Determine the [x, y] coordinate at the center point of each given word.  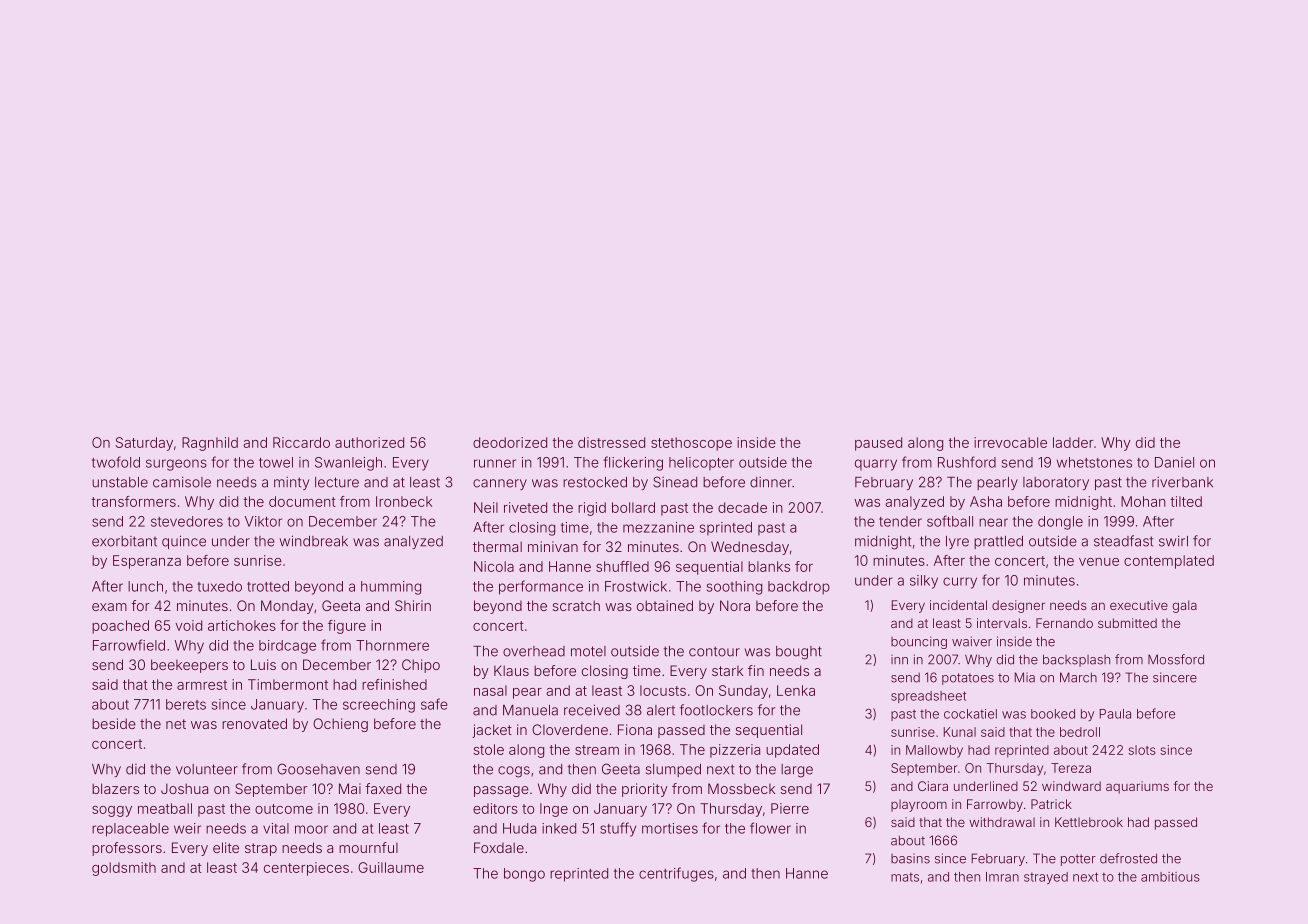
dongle [1060, 523]
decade [742, 507]
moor [311, 829]
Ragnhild [210, 444]
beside [114, 723]
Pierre [790, 808]
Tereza [1071, 768]
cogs [514, 772]
